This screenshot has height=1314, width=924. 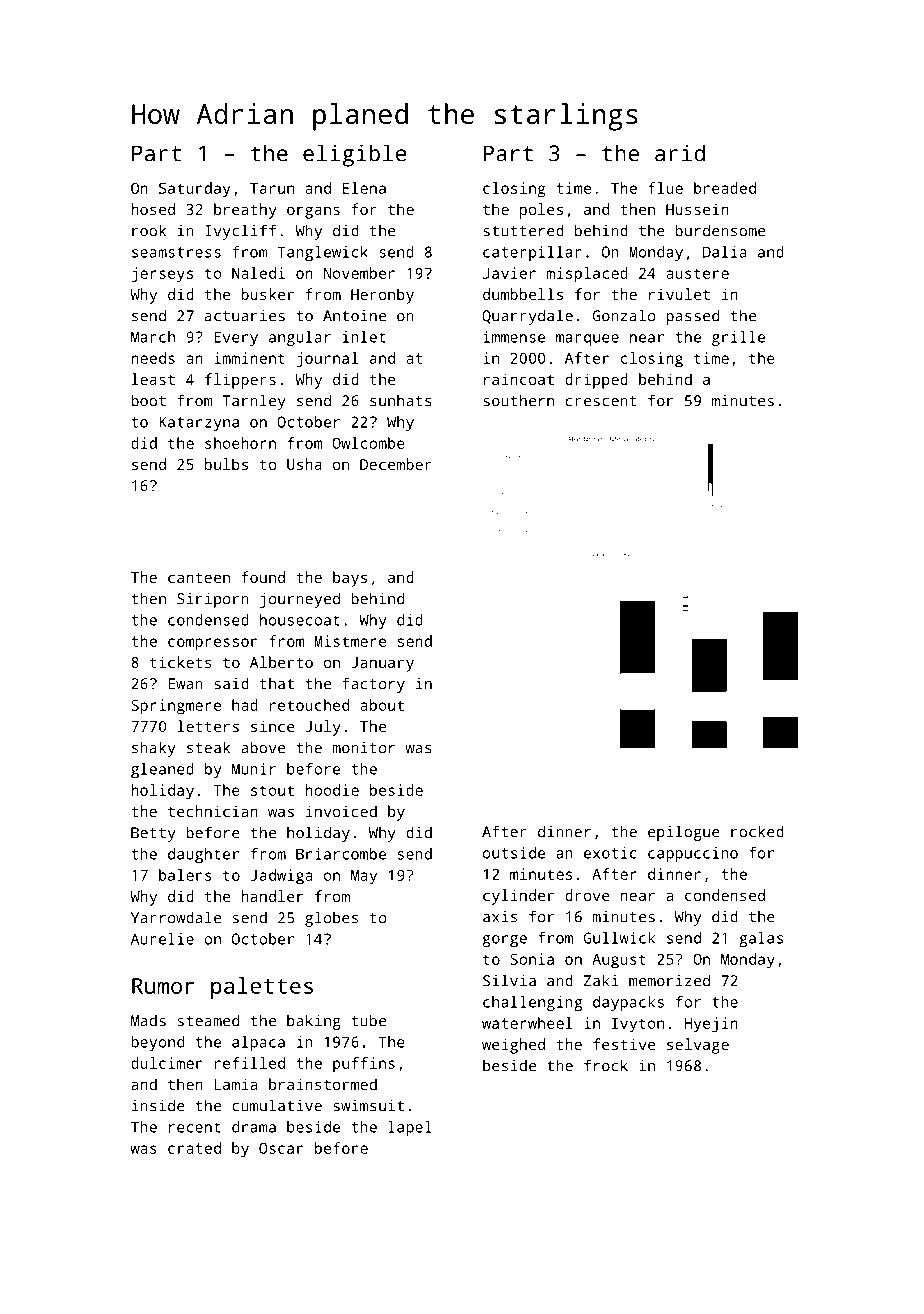 What do you see at coordinates (606, 1065) in the screenshot?
I see `frock` at bounding box center [606, 1065].
